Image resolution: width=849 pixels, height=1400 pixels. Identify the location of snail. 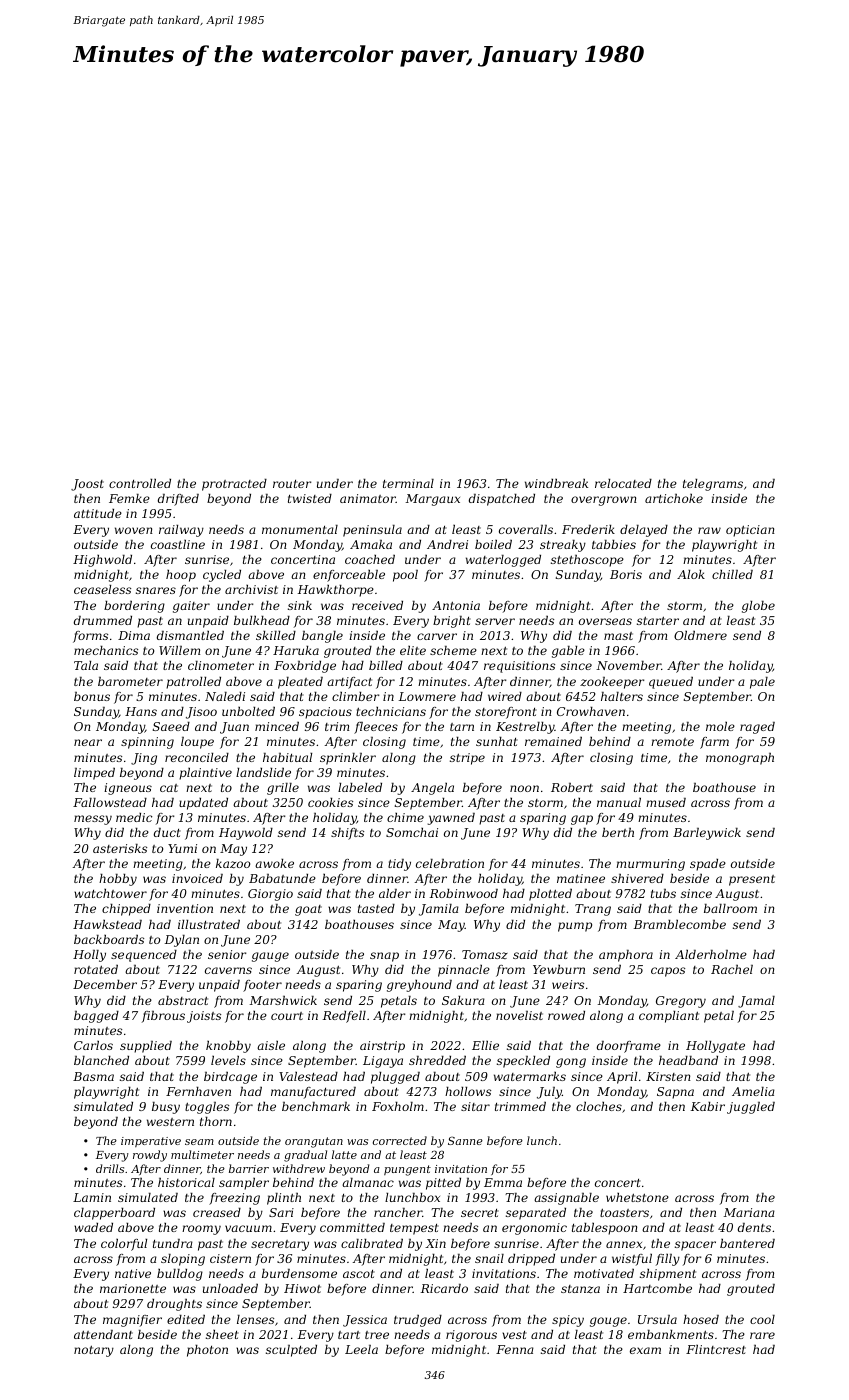
(489, 1258).
